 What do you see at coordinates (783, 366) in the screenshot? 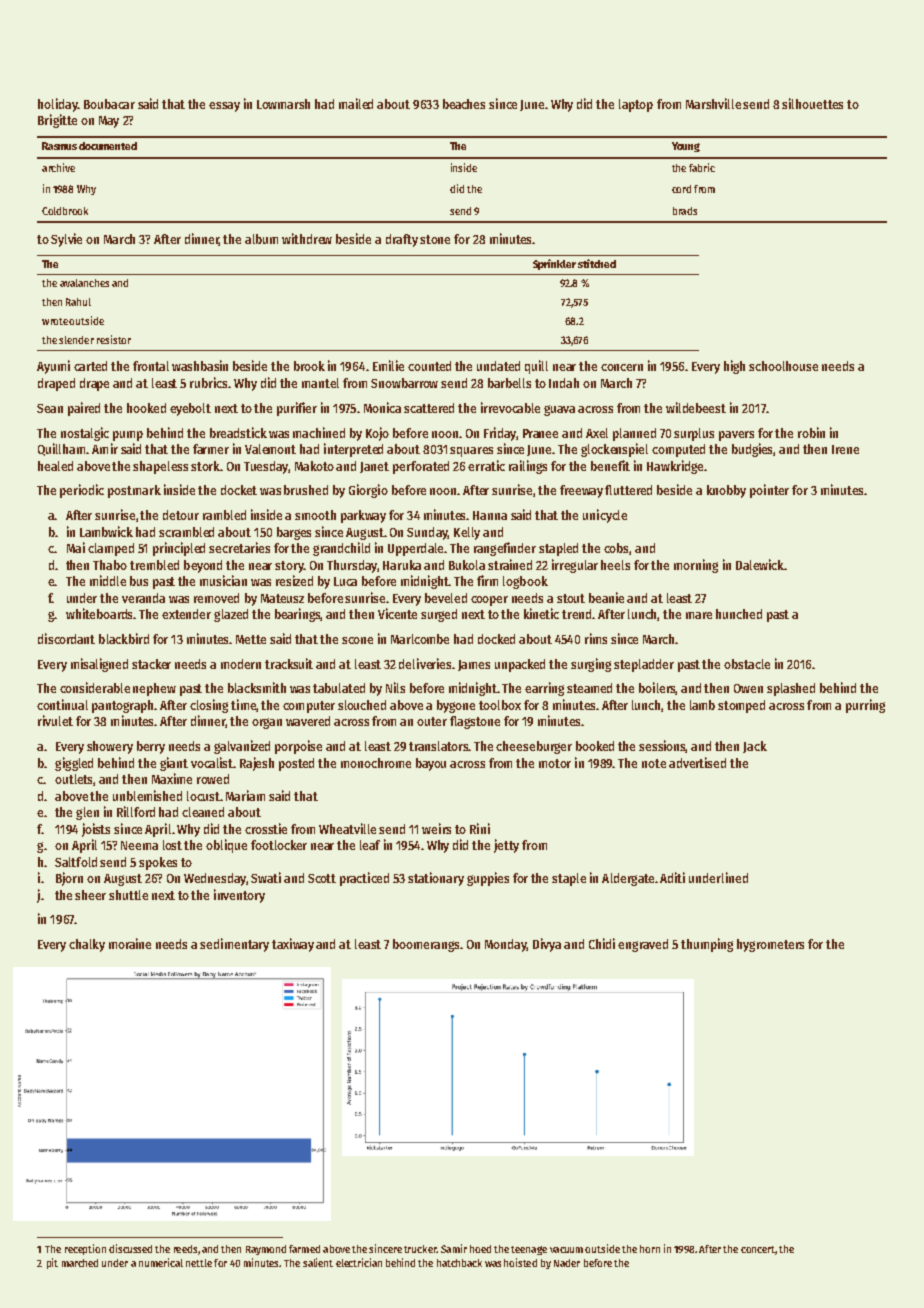
I see `schoolhouse` at bounding box center [783, 366].
